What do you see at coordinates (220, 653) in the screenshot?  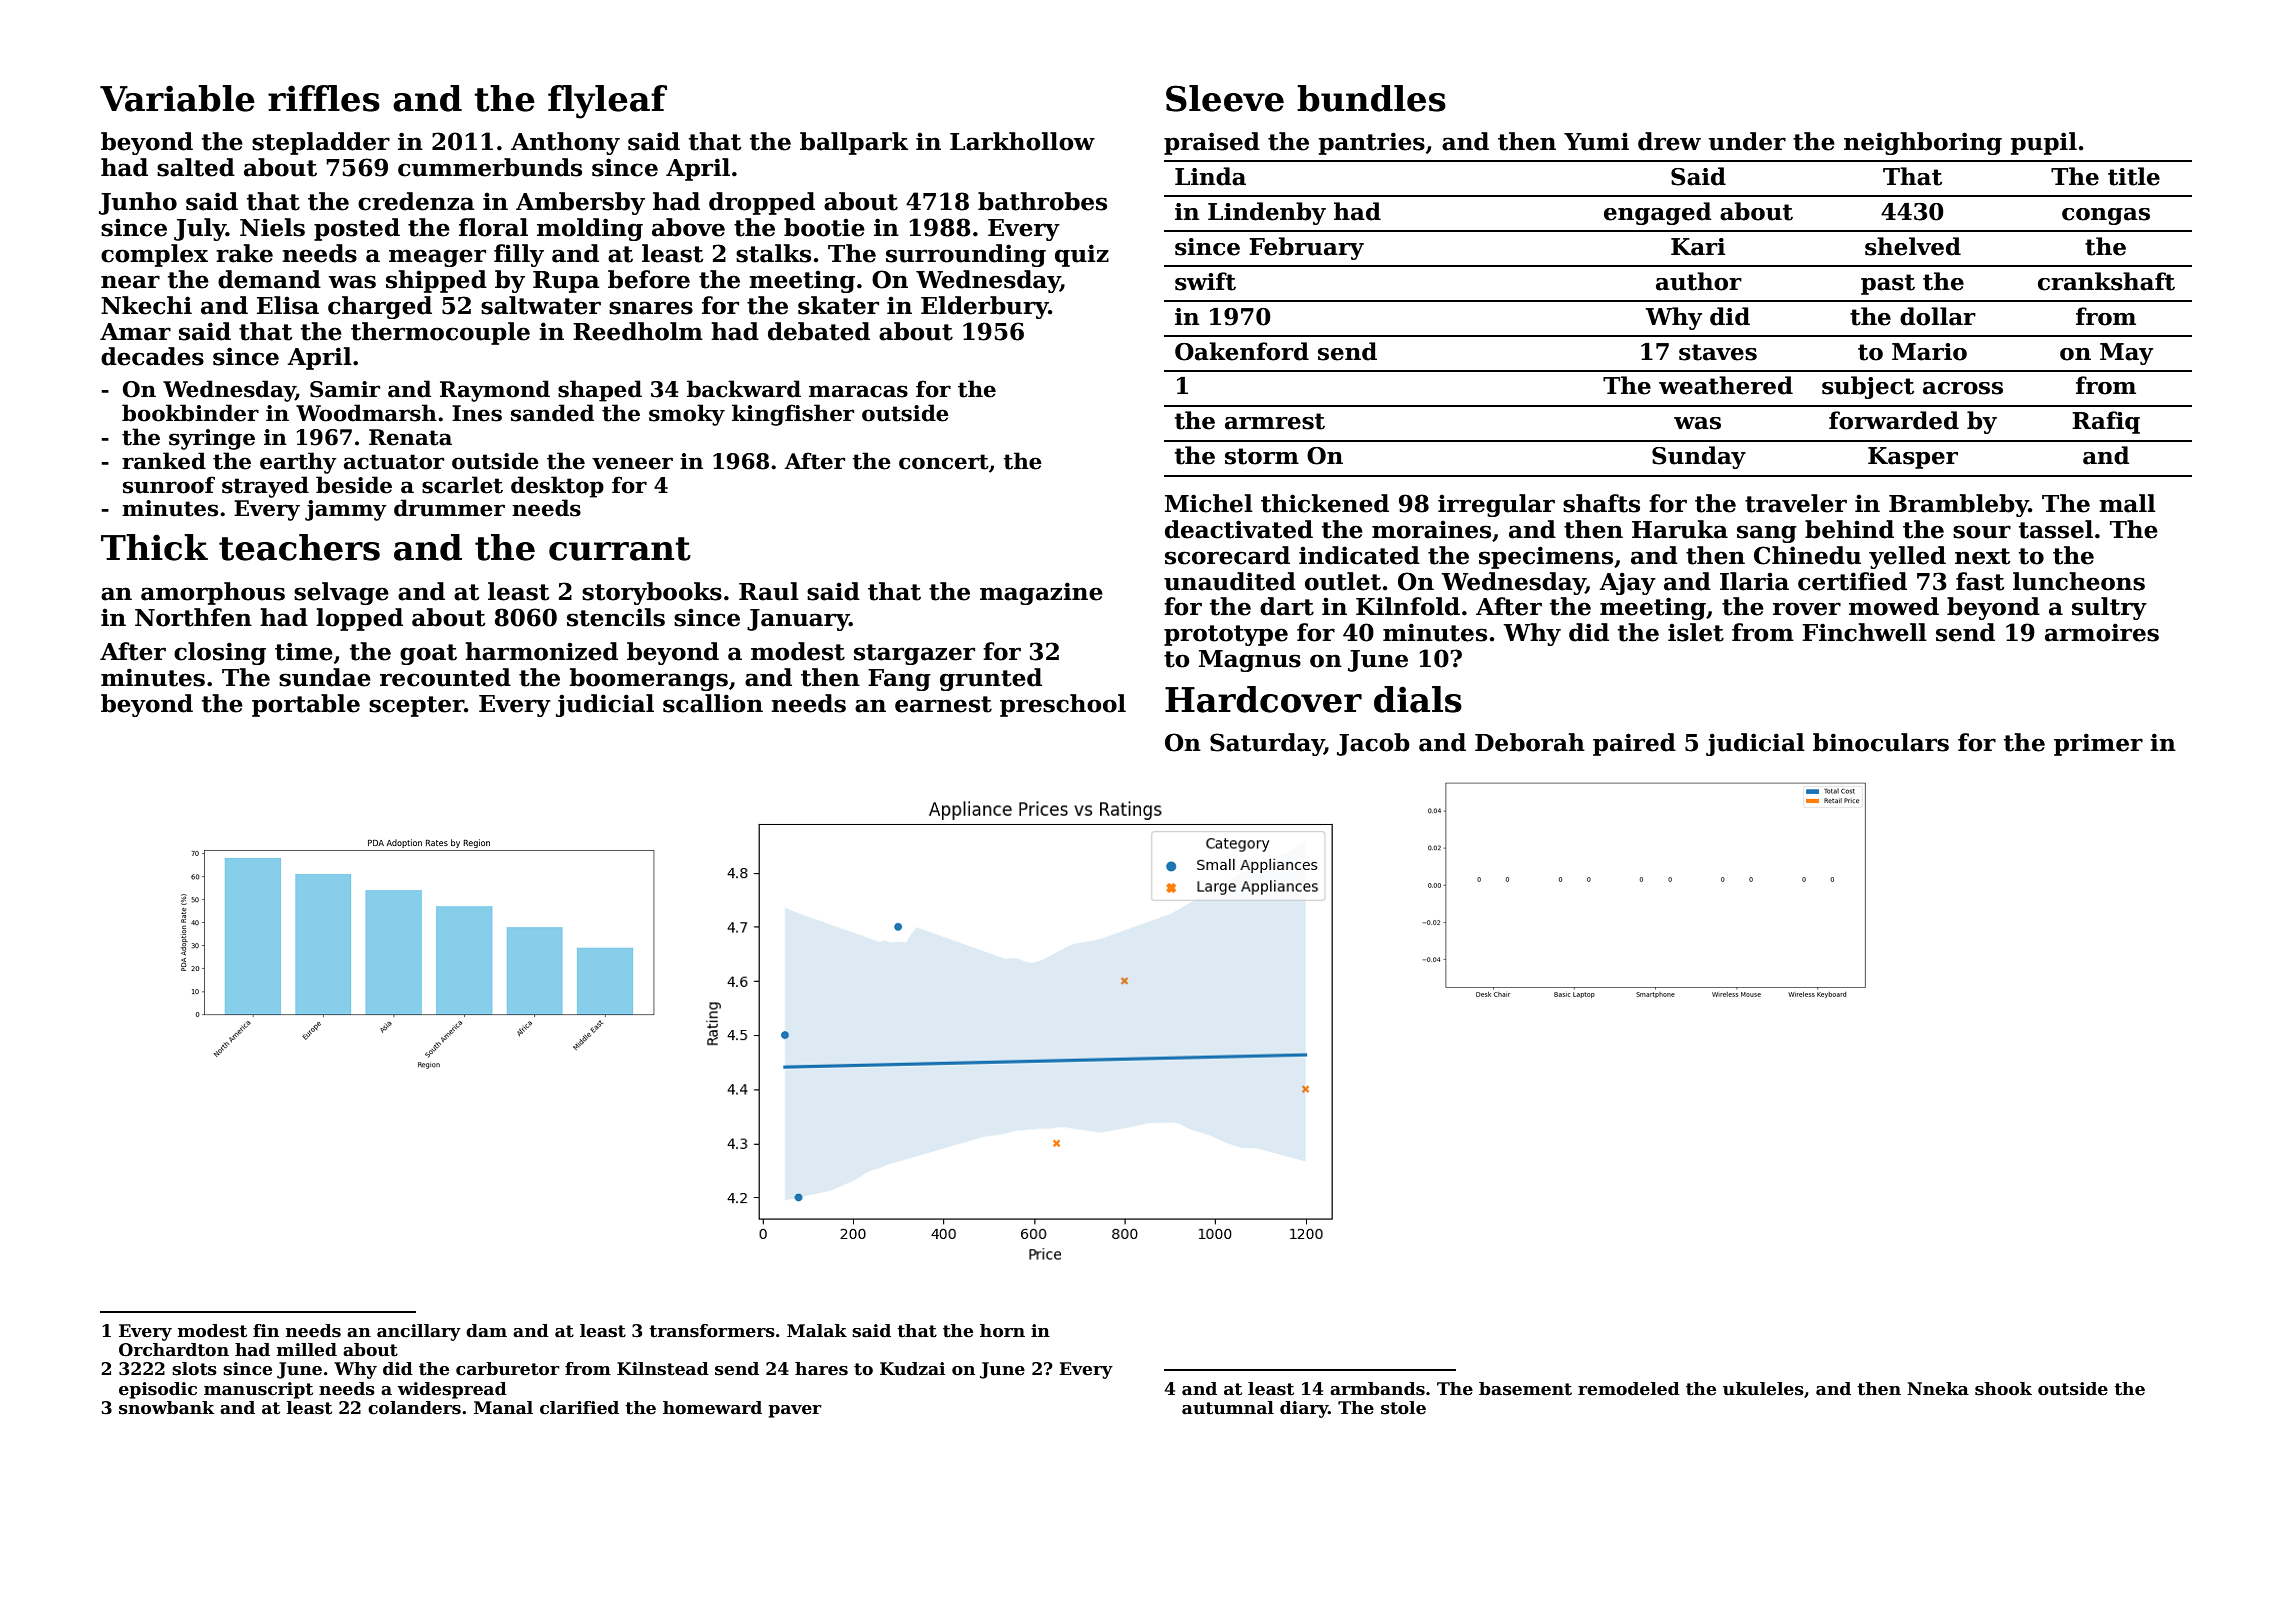 I see `closing` at bounding box center [220, 653].
